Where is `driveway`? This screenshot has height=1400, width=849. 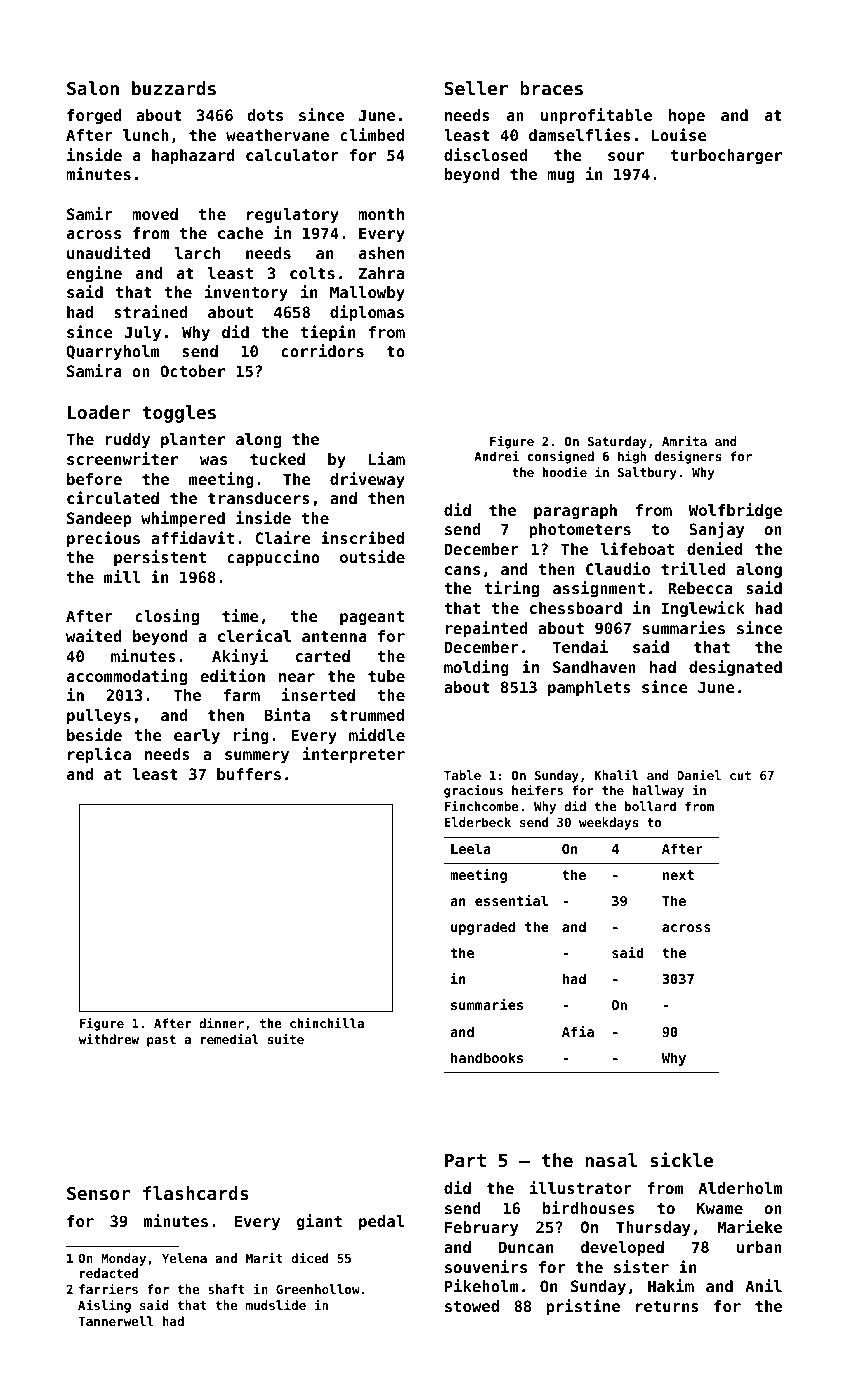
driveway is located at coordinates (367, 480).
